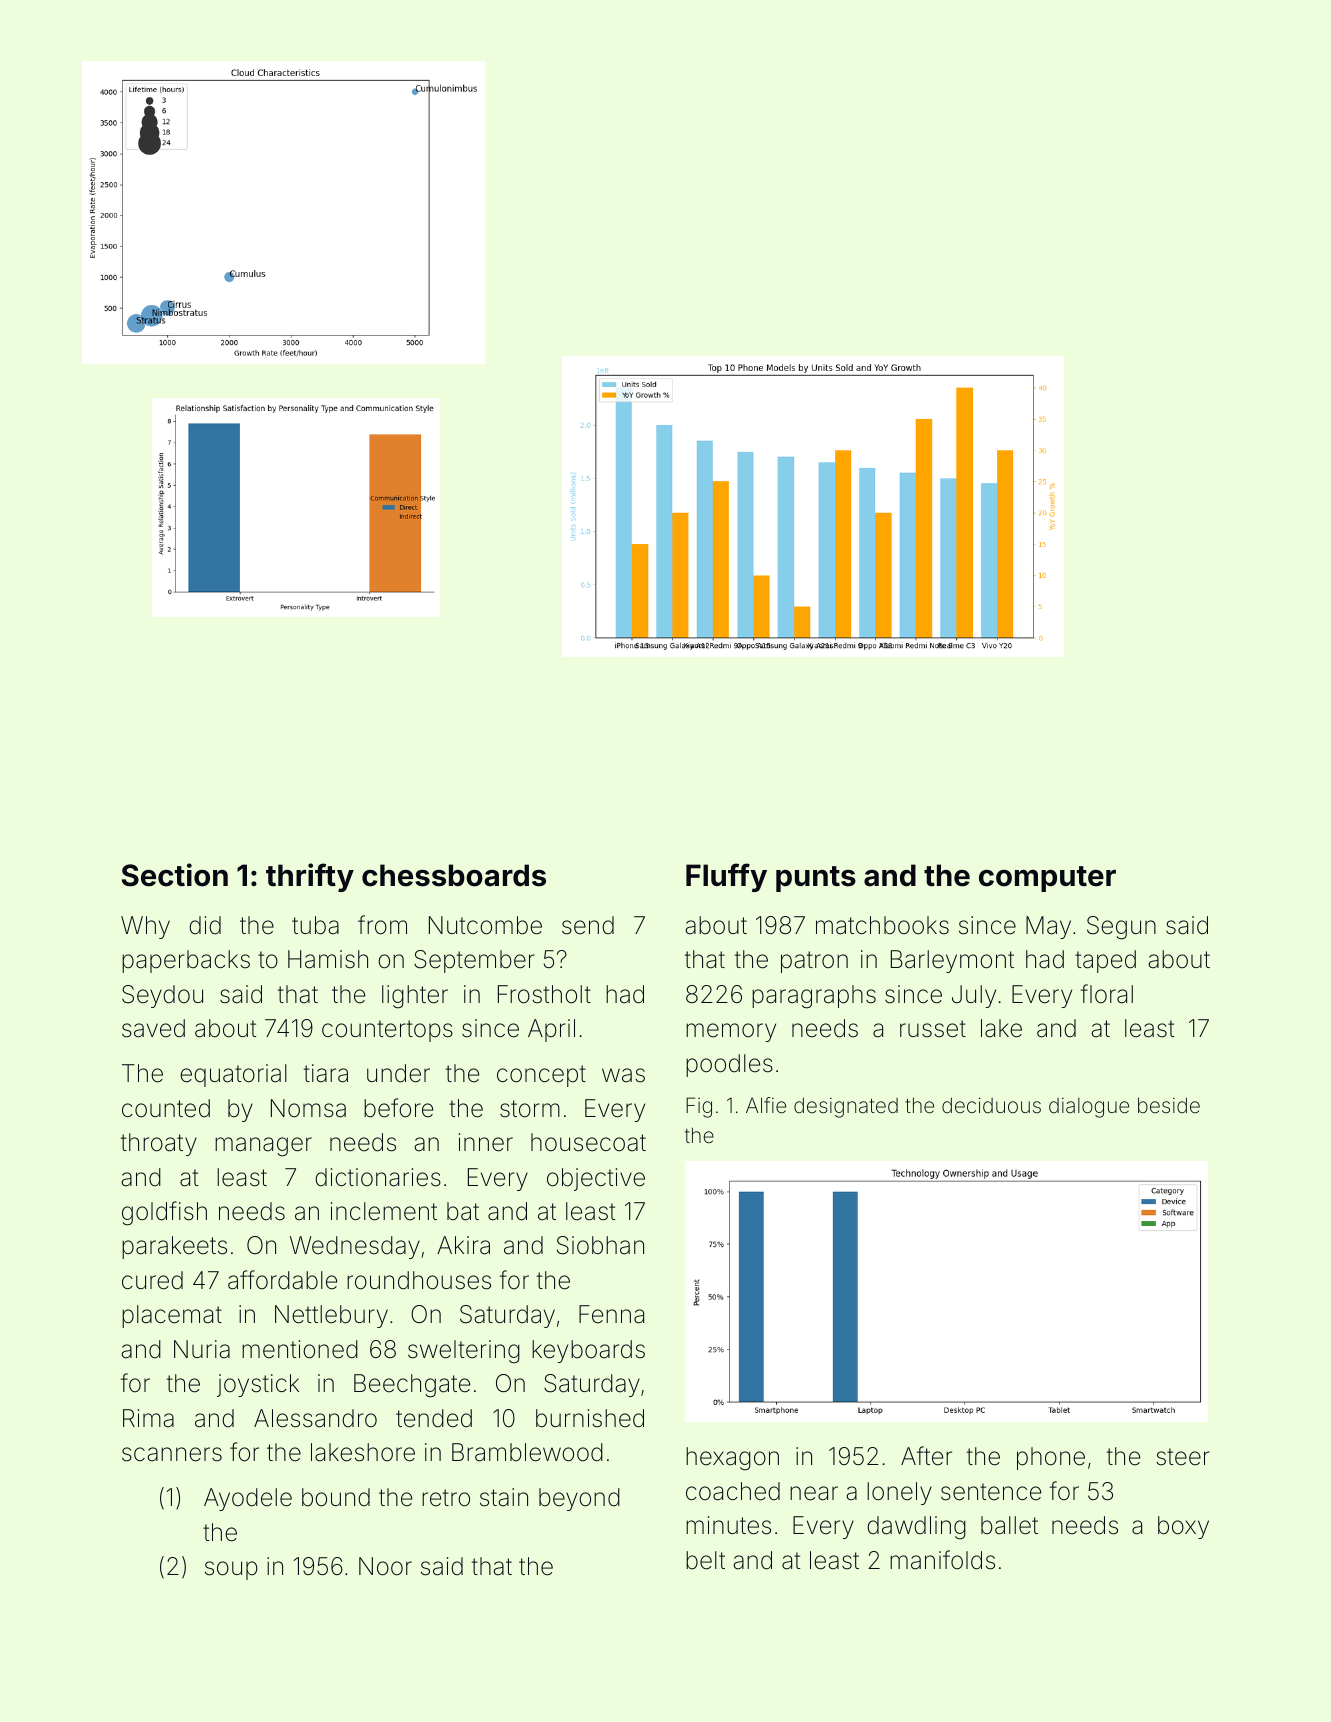 The image size is (1331, 1722). I want to click on computer, so click(1047, 879).
